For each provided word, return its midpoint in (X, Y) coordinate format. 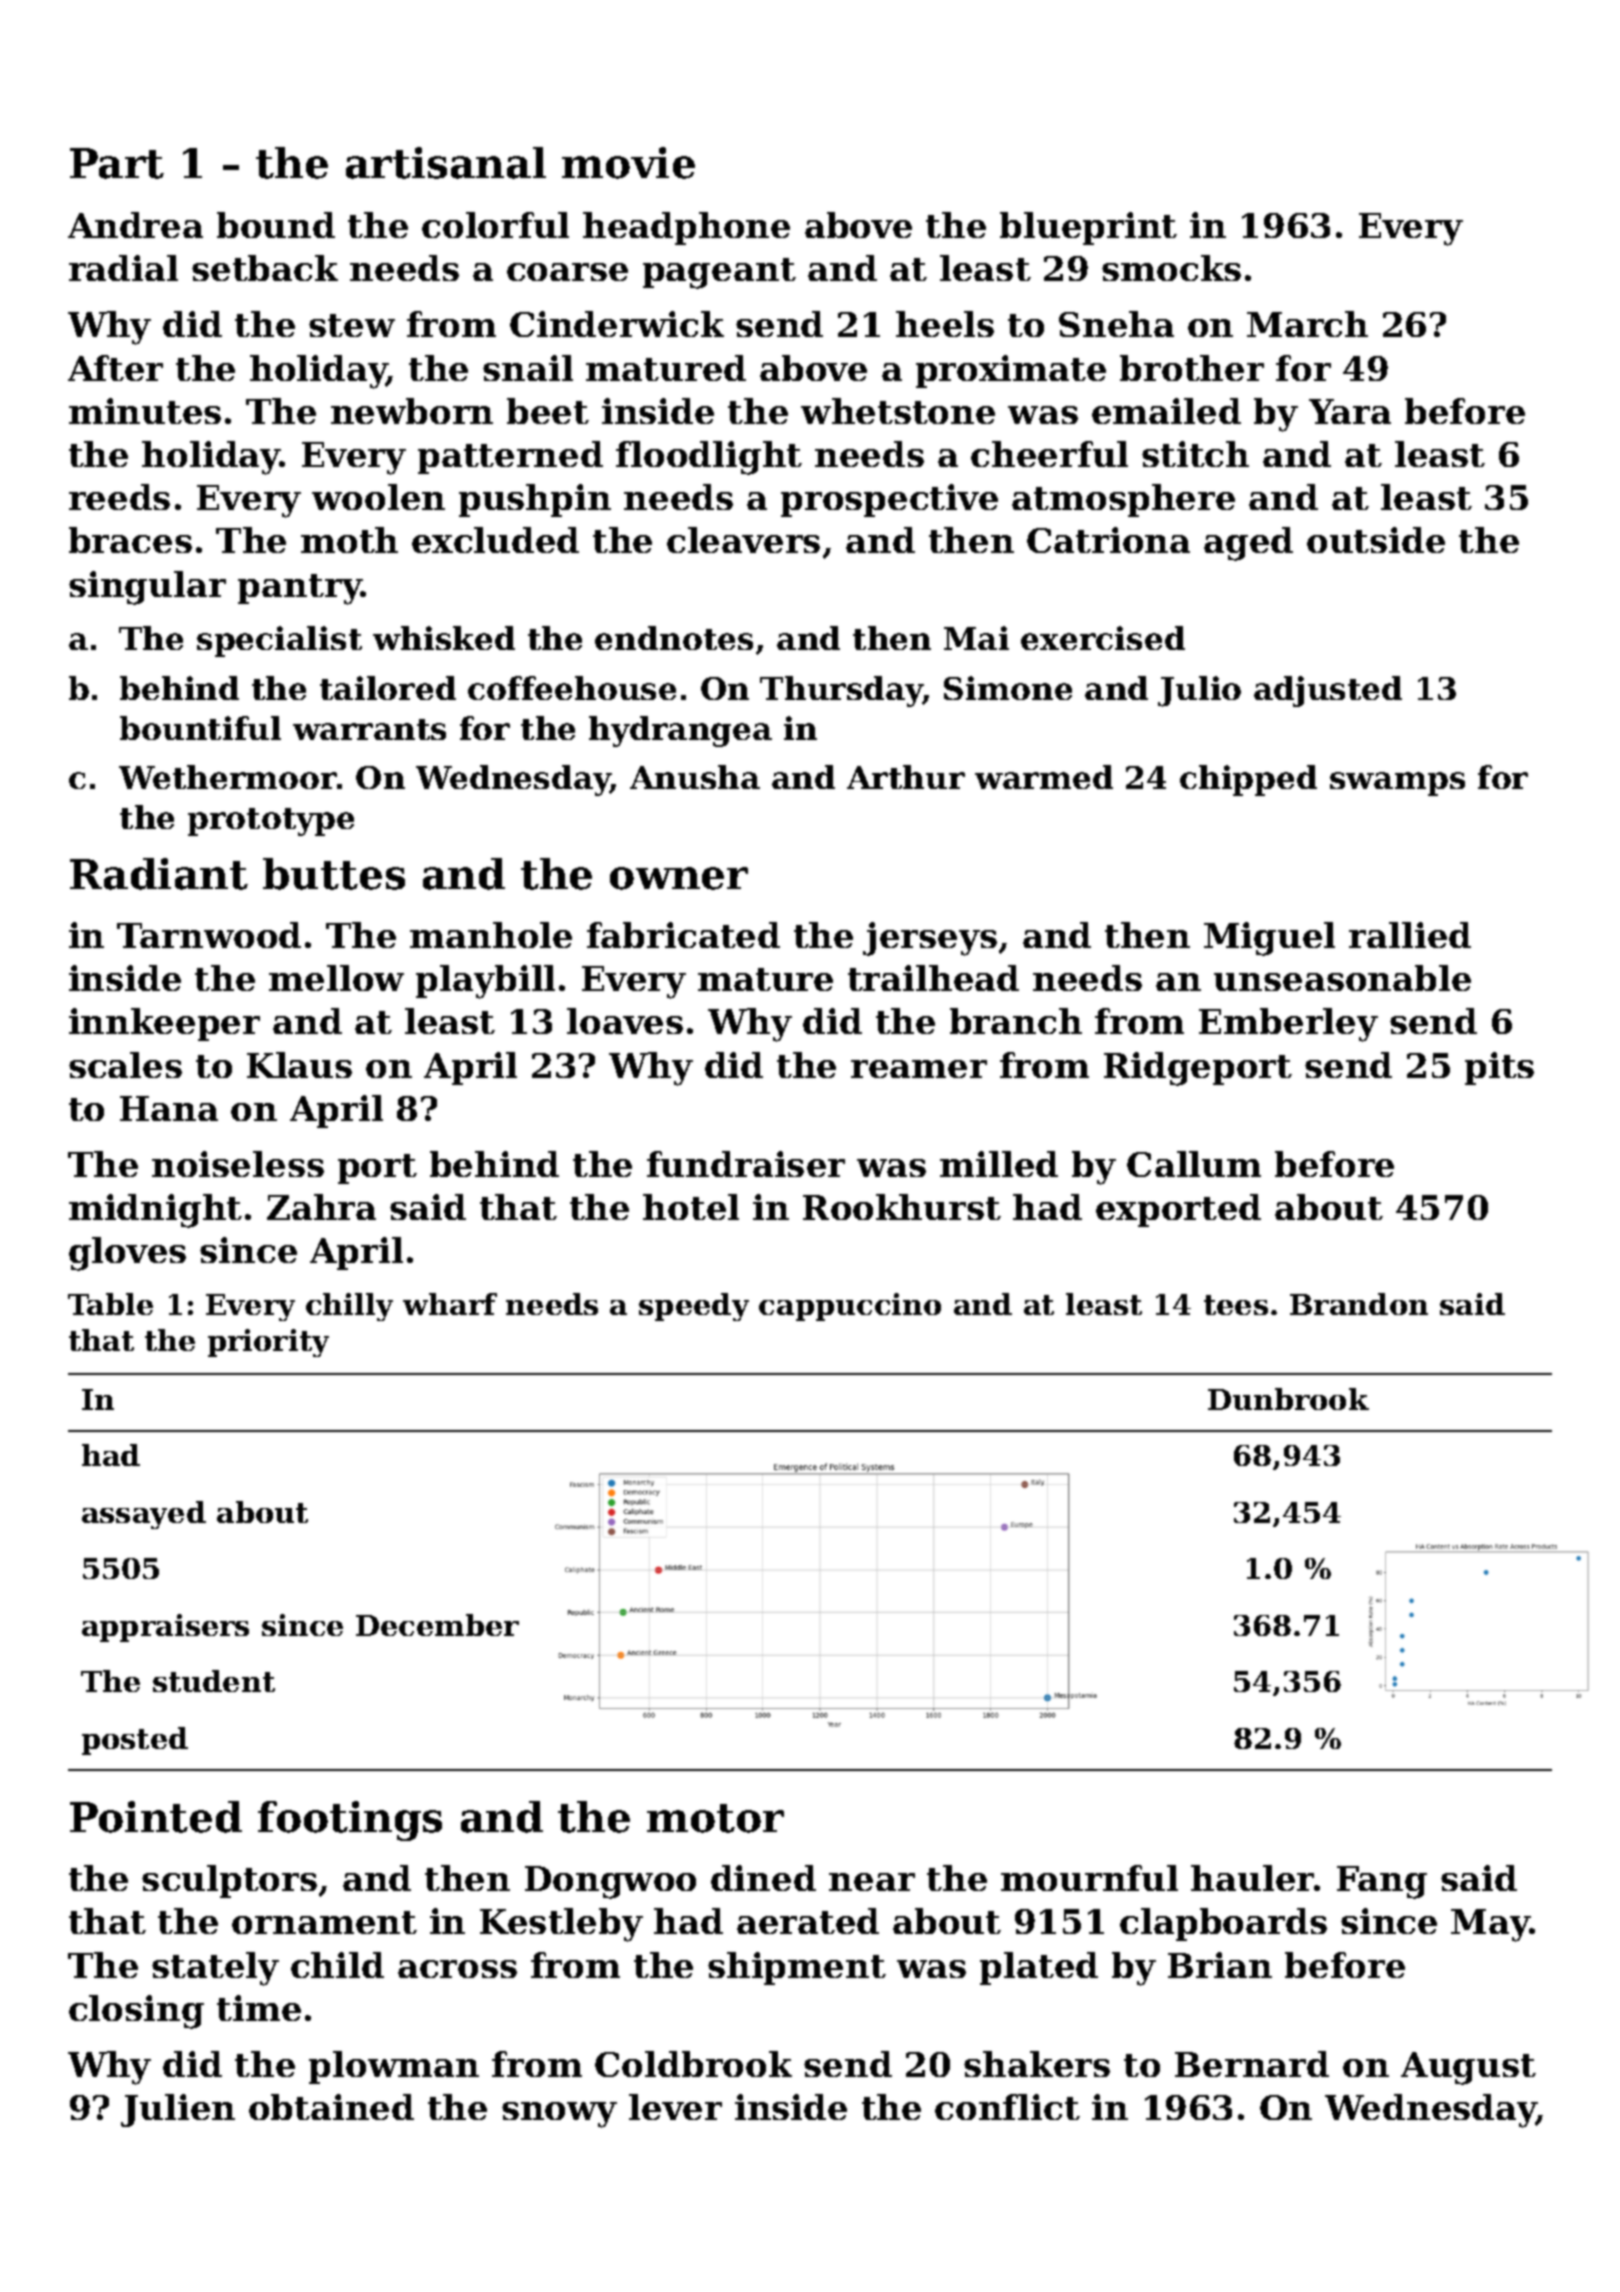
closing (136, 2012)
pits (1499, 1068)
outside (1376, 540)
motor (715, 1818)
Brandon (1359, 1304)
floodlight (709, 458)
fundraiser (746, 1164)
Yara (1350, 411)
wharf (450, 1304)
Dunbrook (1288, 1399)
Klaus (299, 1065)
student (214, 1681)
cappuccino (850, 1307)
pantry (300, 589)
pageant (719, 273)
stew (352, 325)
